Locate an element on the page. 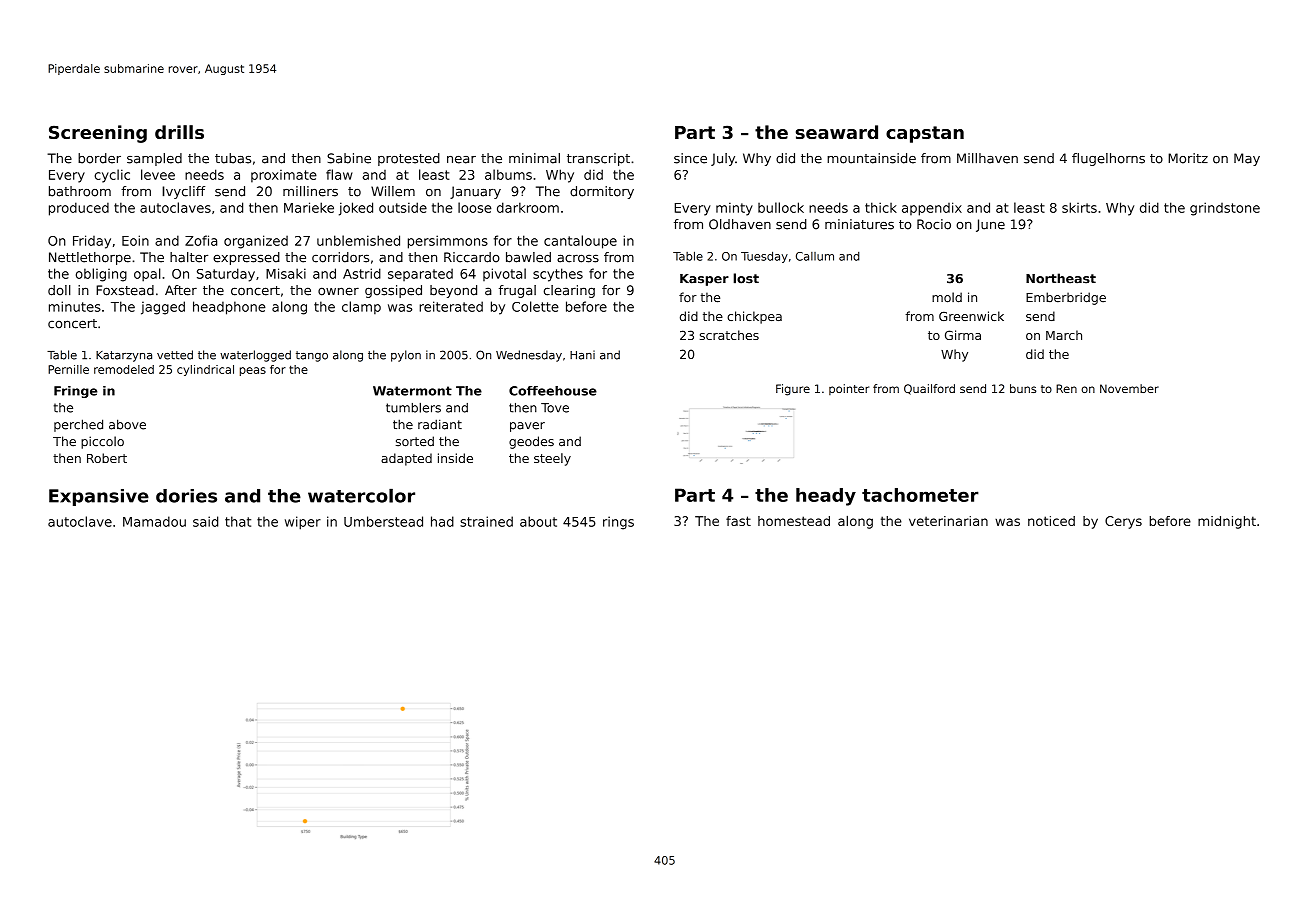 Image resolution: width=1308 pixels, height=924 pixels. steely is located at coordinates (552, 459).
